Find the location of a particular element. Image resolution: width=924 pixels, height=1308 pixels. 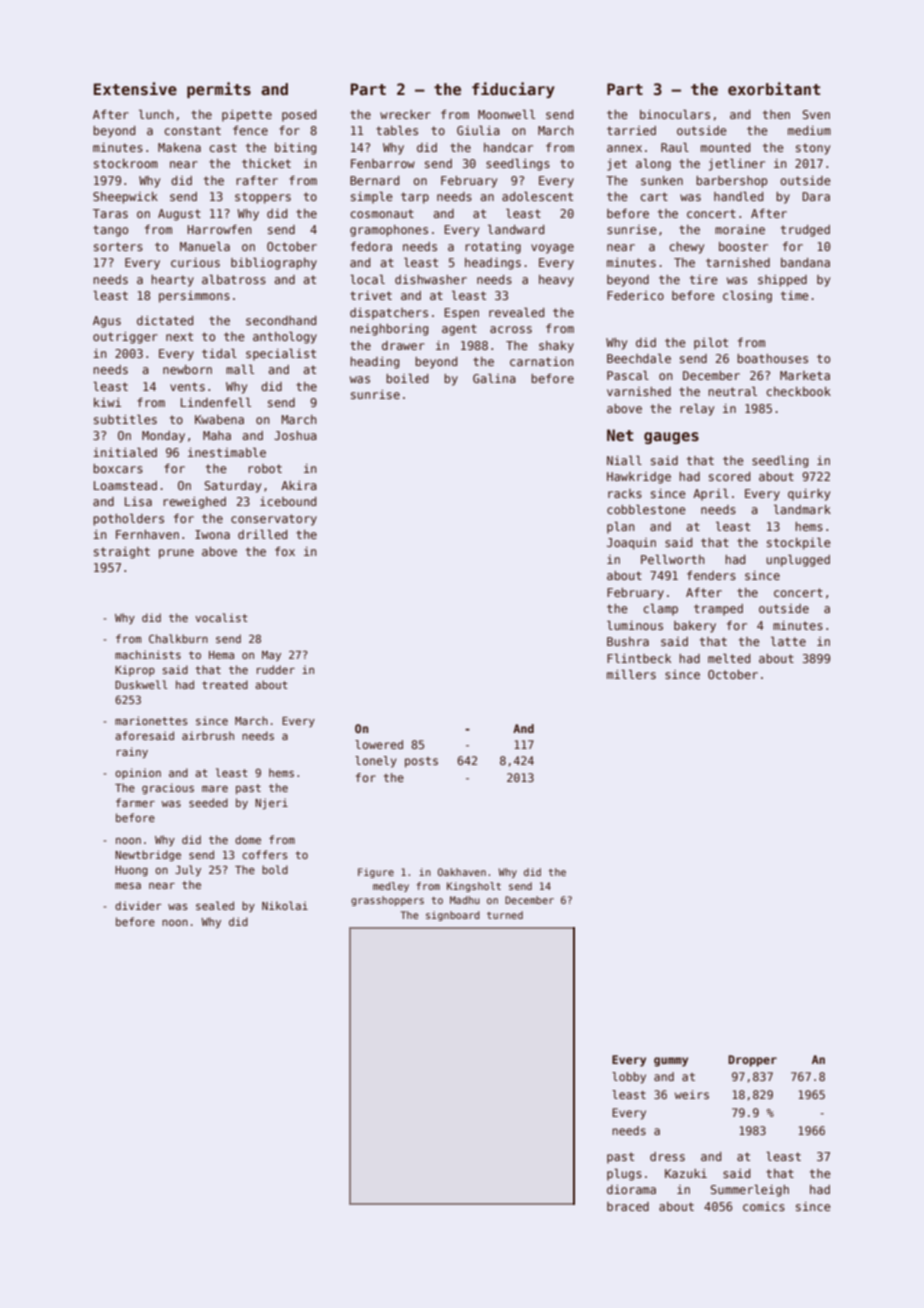

May is located at coordinates (271, 656).
